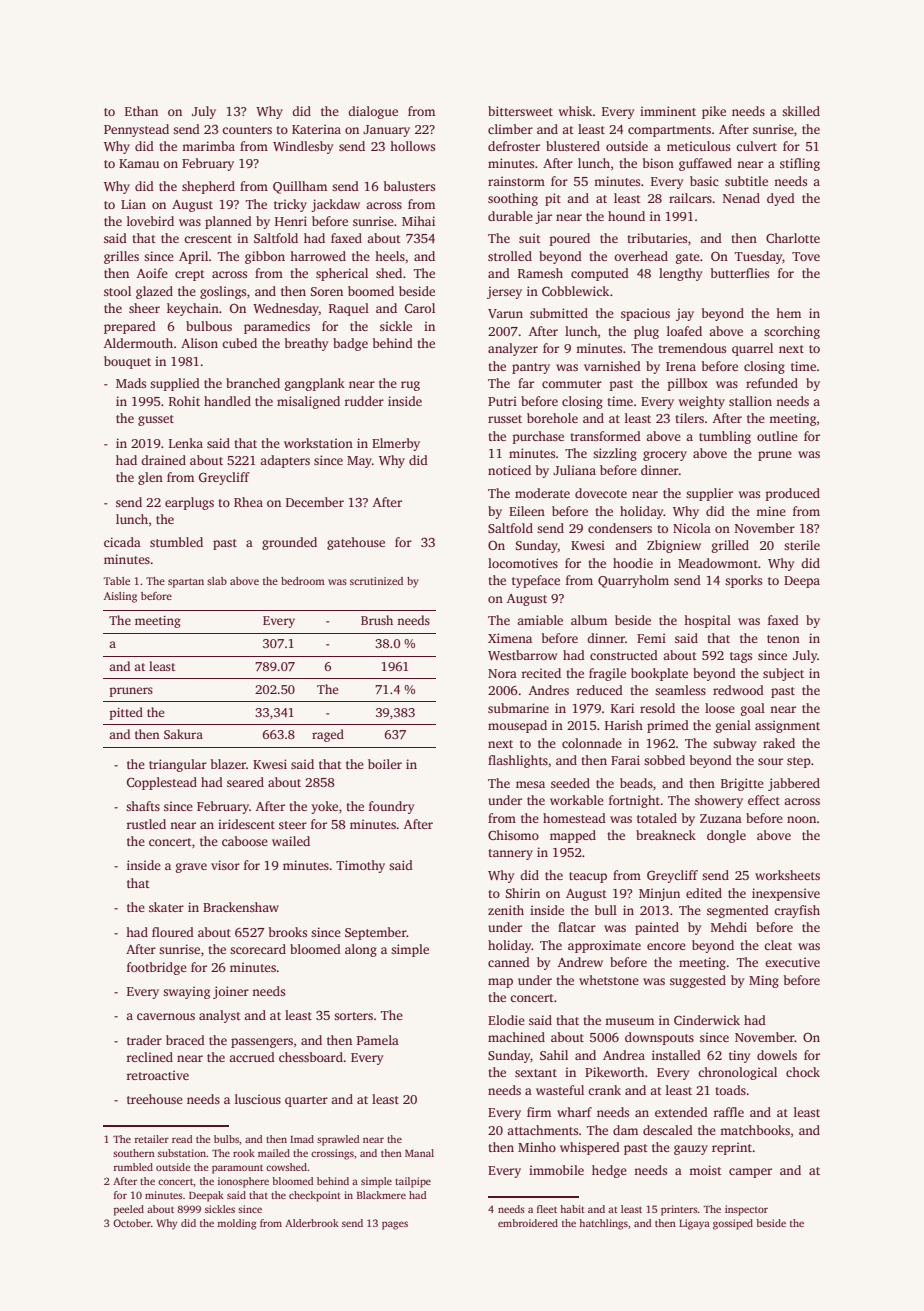 The height and width of the page is (1311, 924). What do you see at coordinates (236, 1224) in the page?
I see `molding` at bounding box center [236, 1224].
